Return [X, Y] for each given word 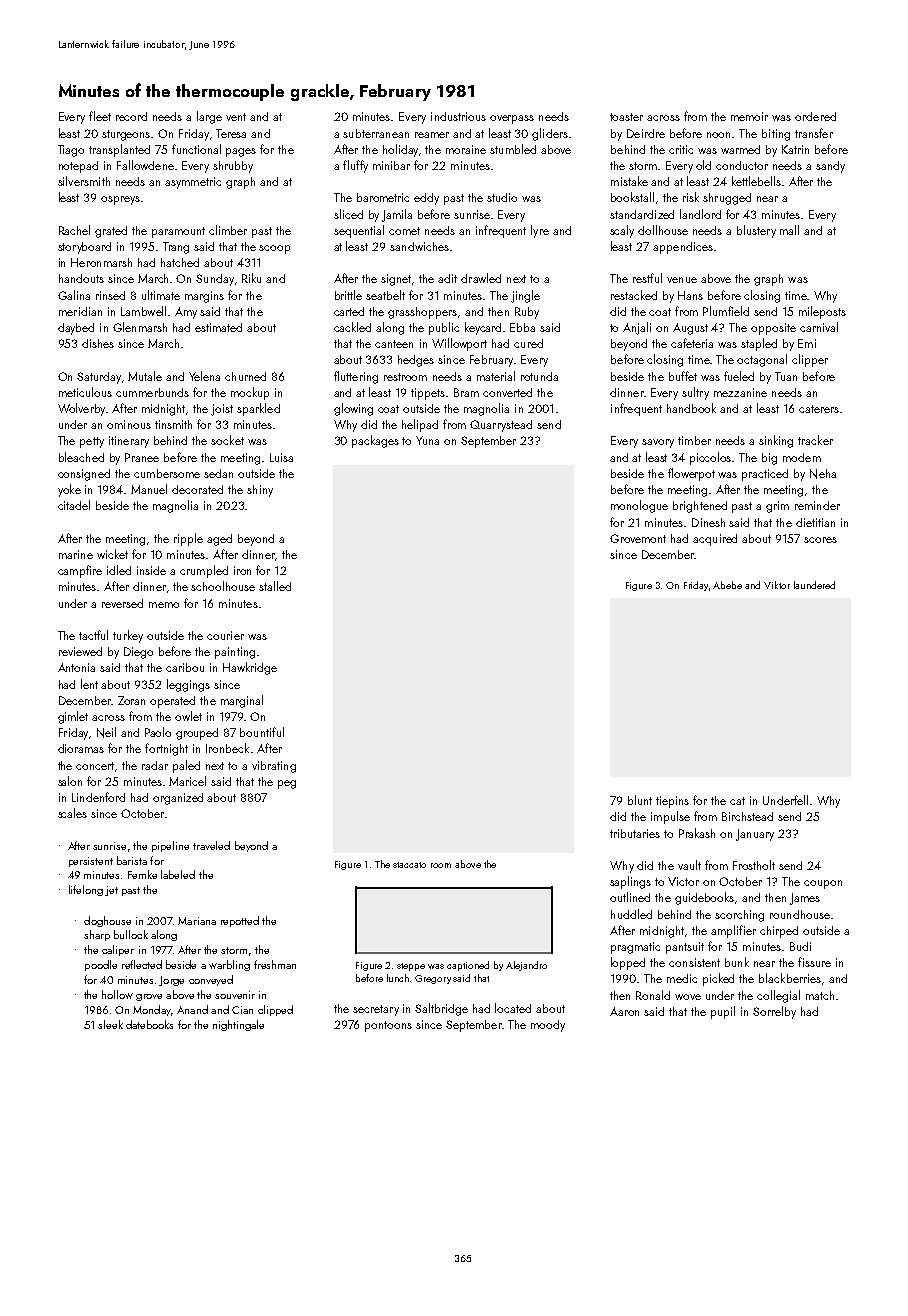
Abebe [727, 585]
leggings [188, 685]
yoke [69, 490]
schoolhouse [223, 586]
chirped [779, 932]
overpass [512, 119]
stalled [275, 586]
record [131, 116]
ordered [815, 116]
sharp [97, 935]
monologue [639, 506]
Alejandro [526, 966]
